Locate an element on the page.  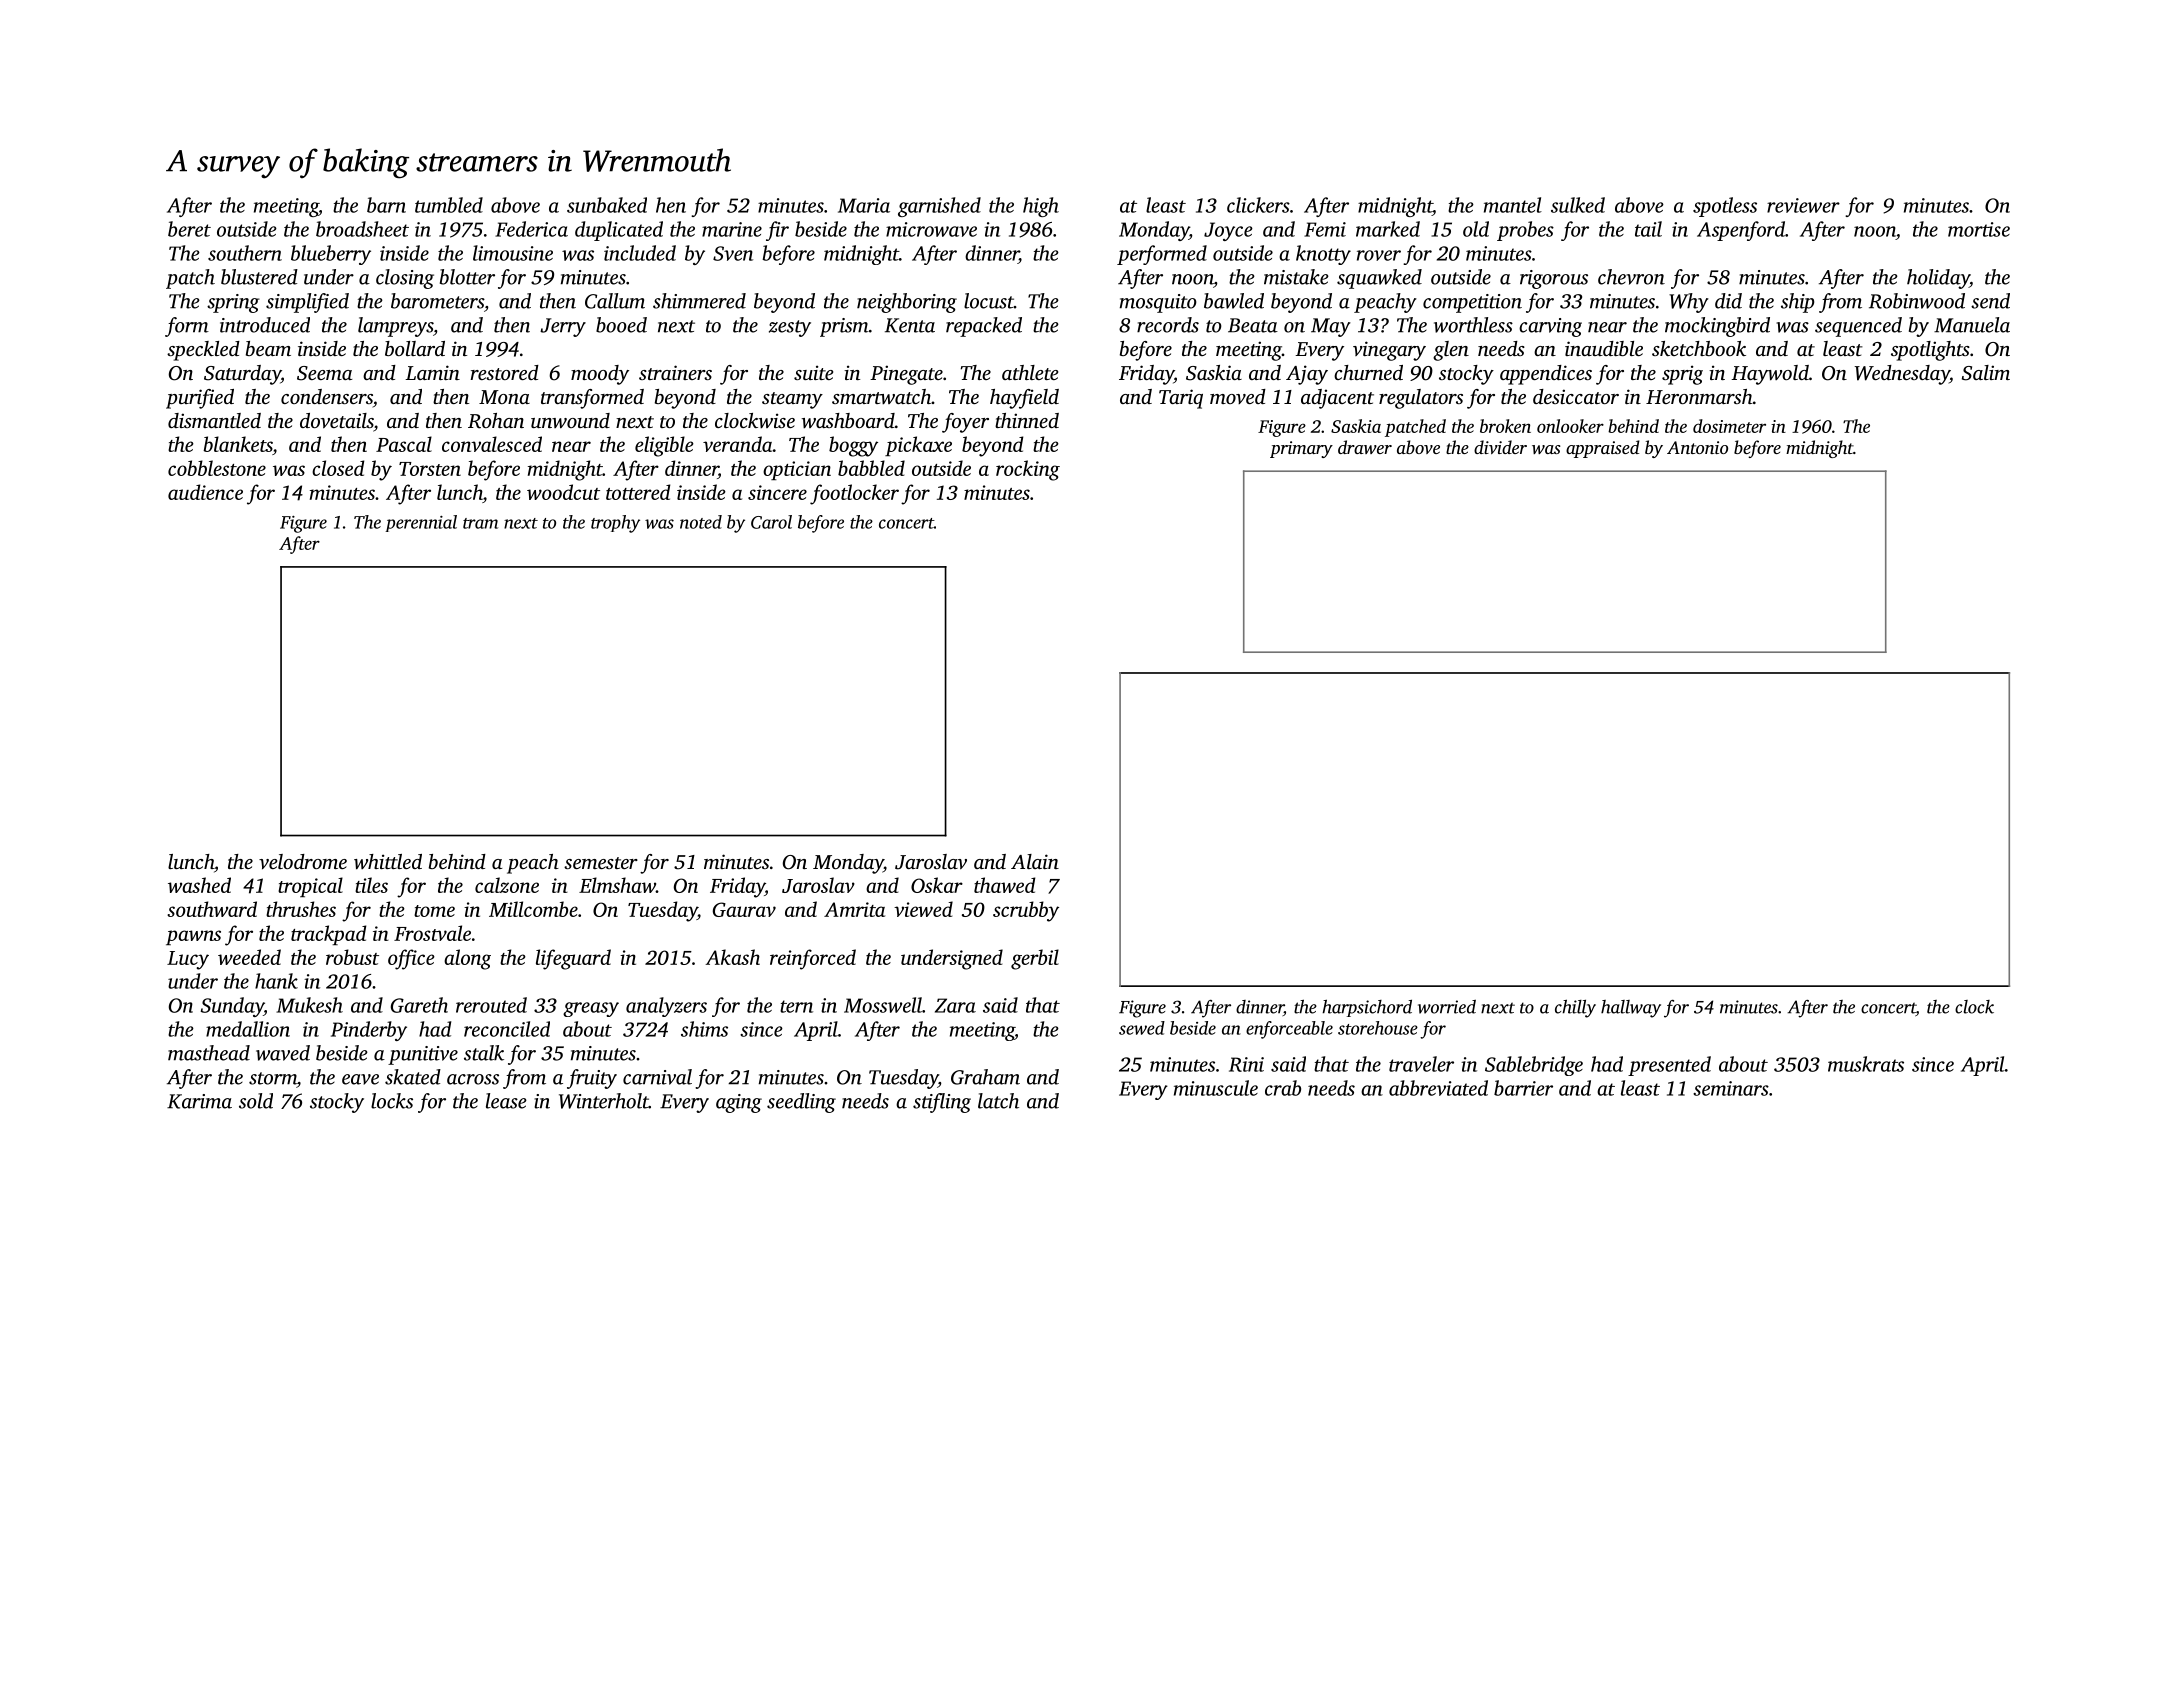
Rini is located at coordinates (1246, 1064).
